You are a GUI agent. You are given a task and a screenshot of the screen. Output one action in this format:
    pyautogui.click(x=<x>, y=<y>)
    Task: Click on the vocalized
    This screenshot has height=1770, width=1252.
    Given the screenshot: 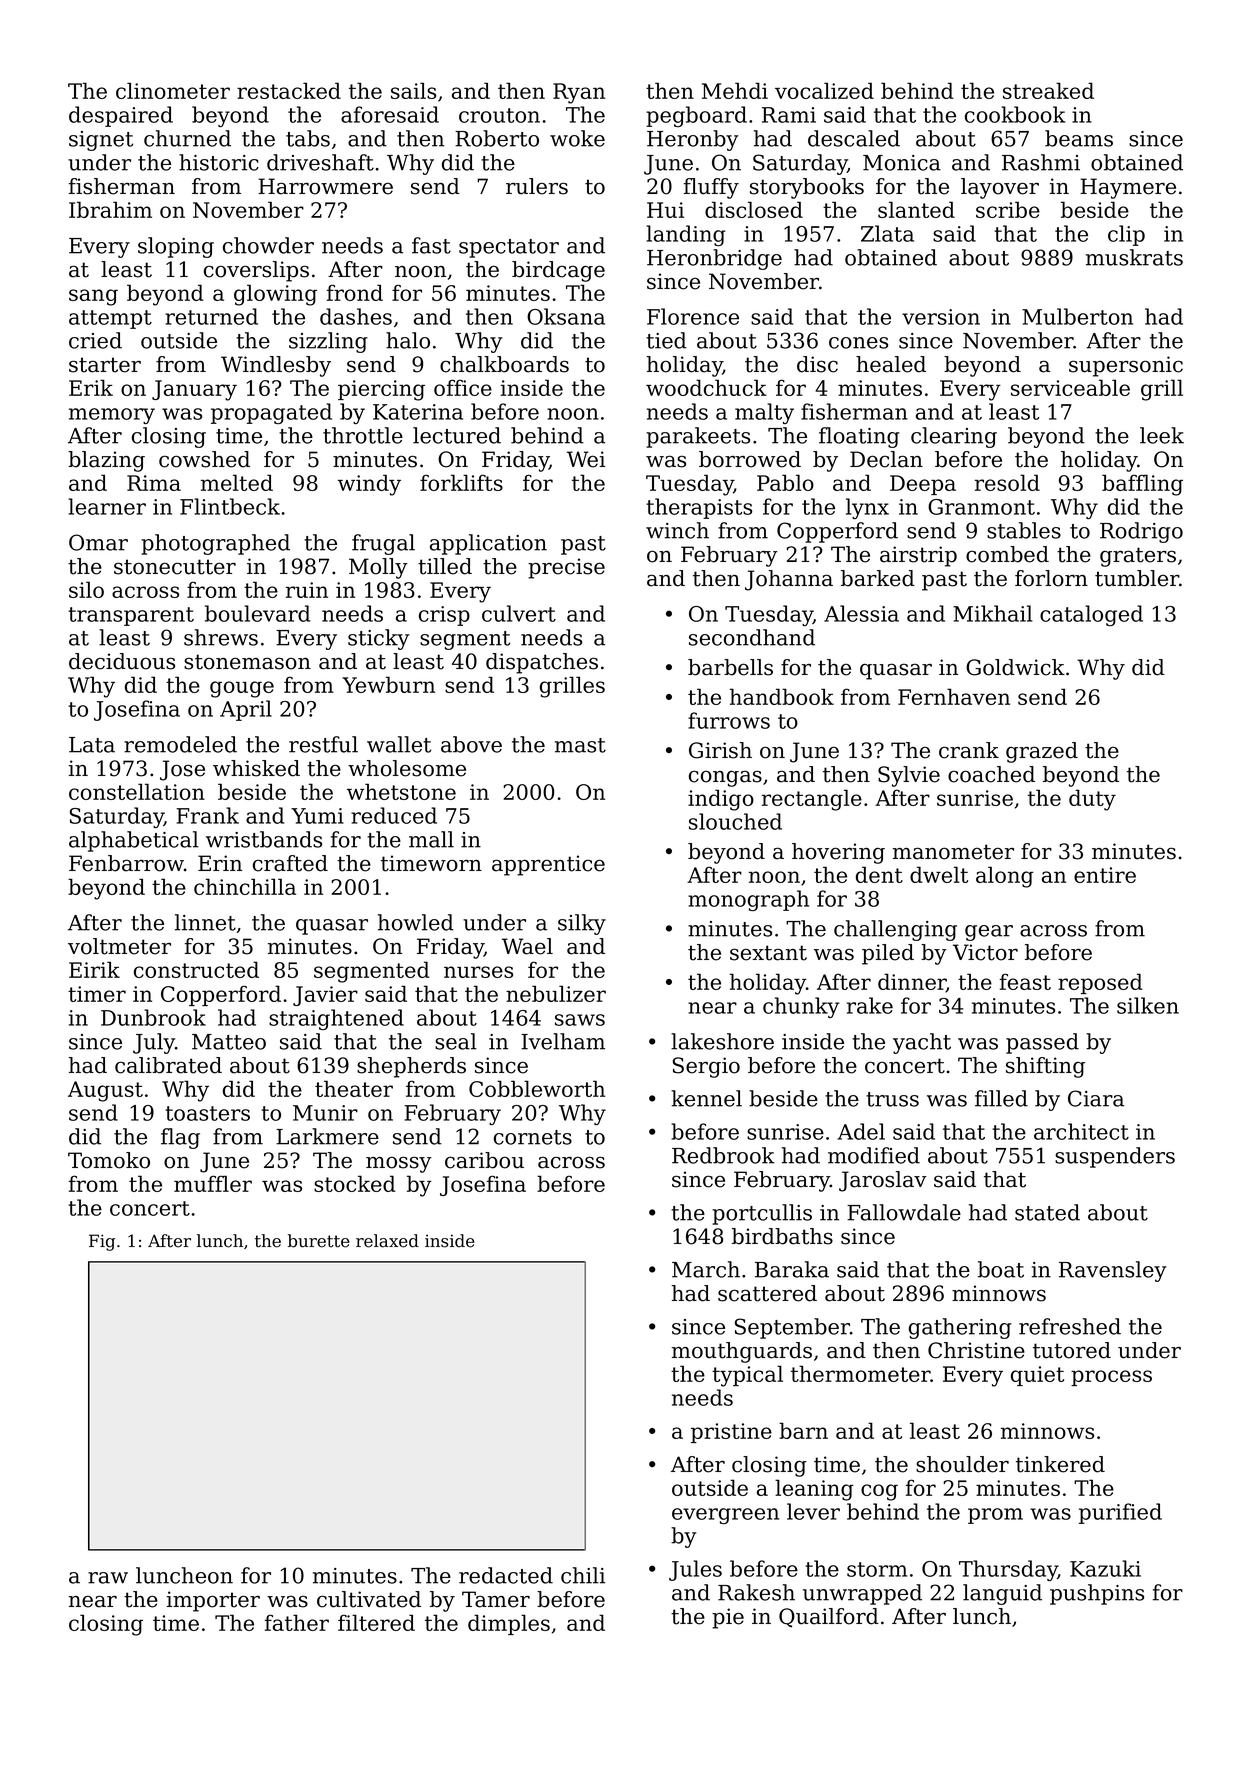 What is the action you would take?
    pyautogui.click(x=824, y=90)
